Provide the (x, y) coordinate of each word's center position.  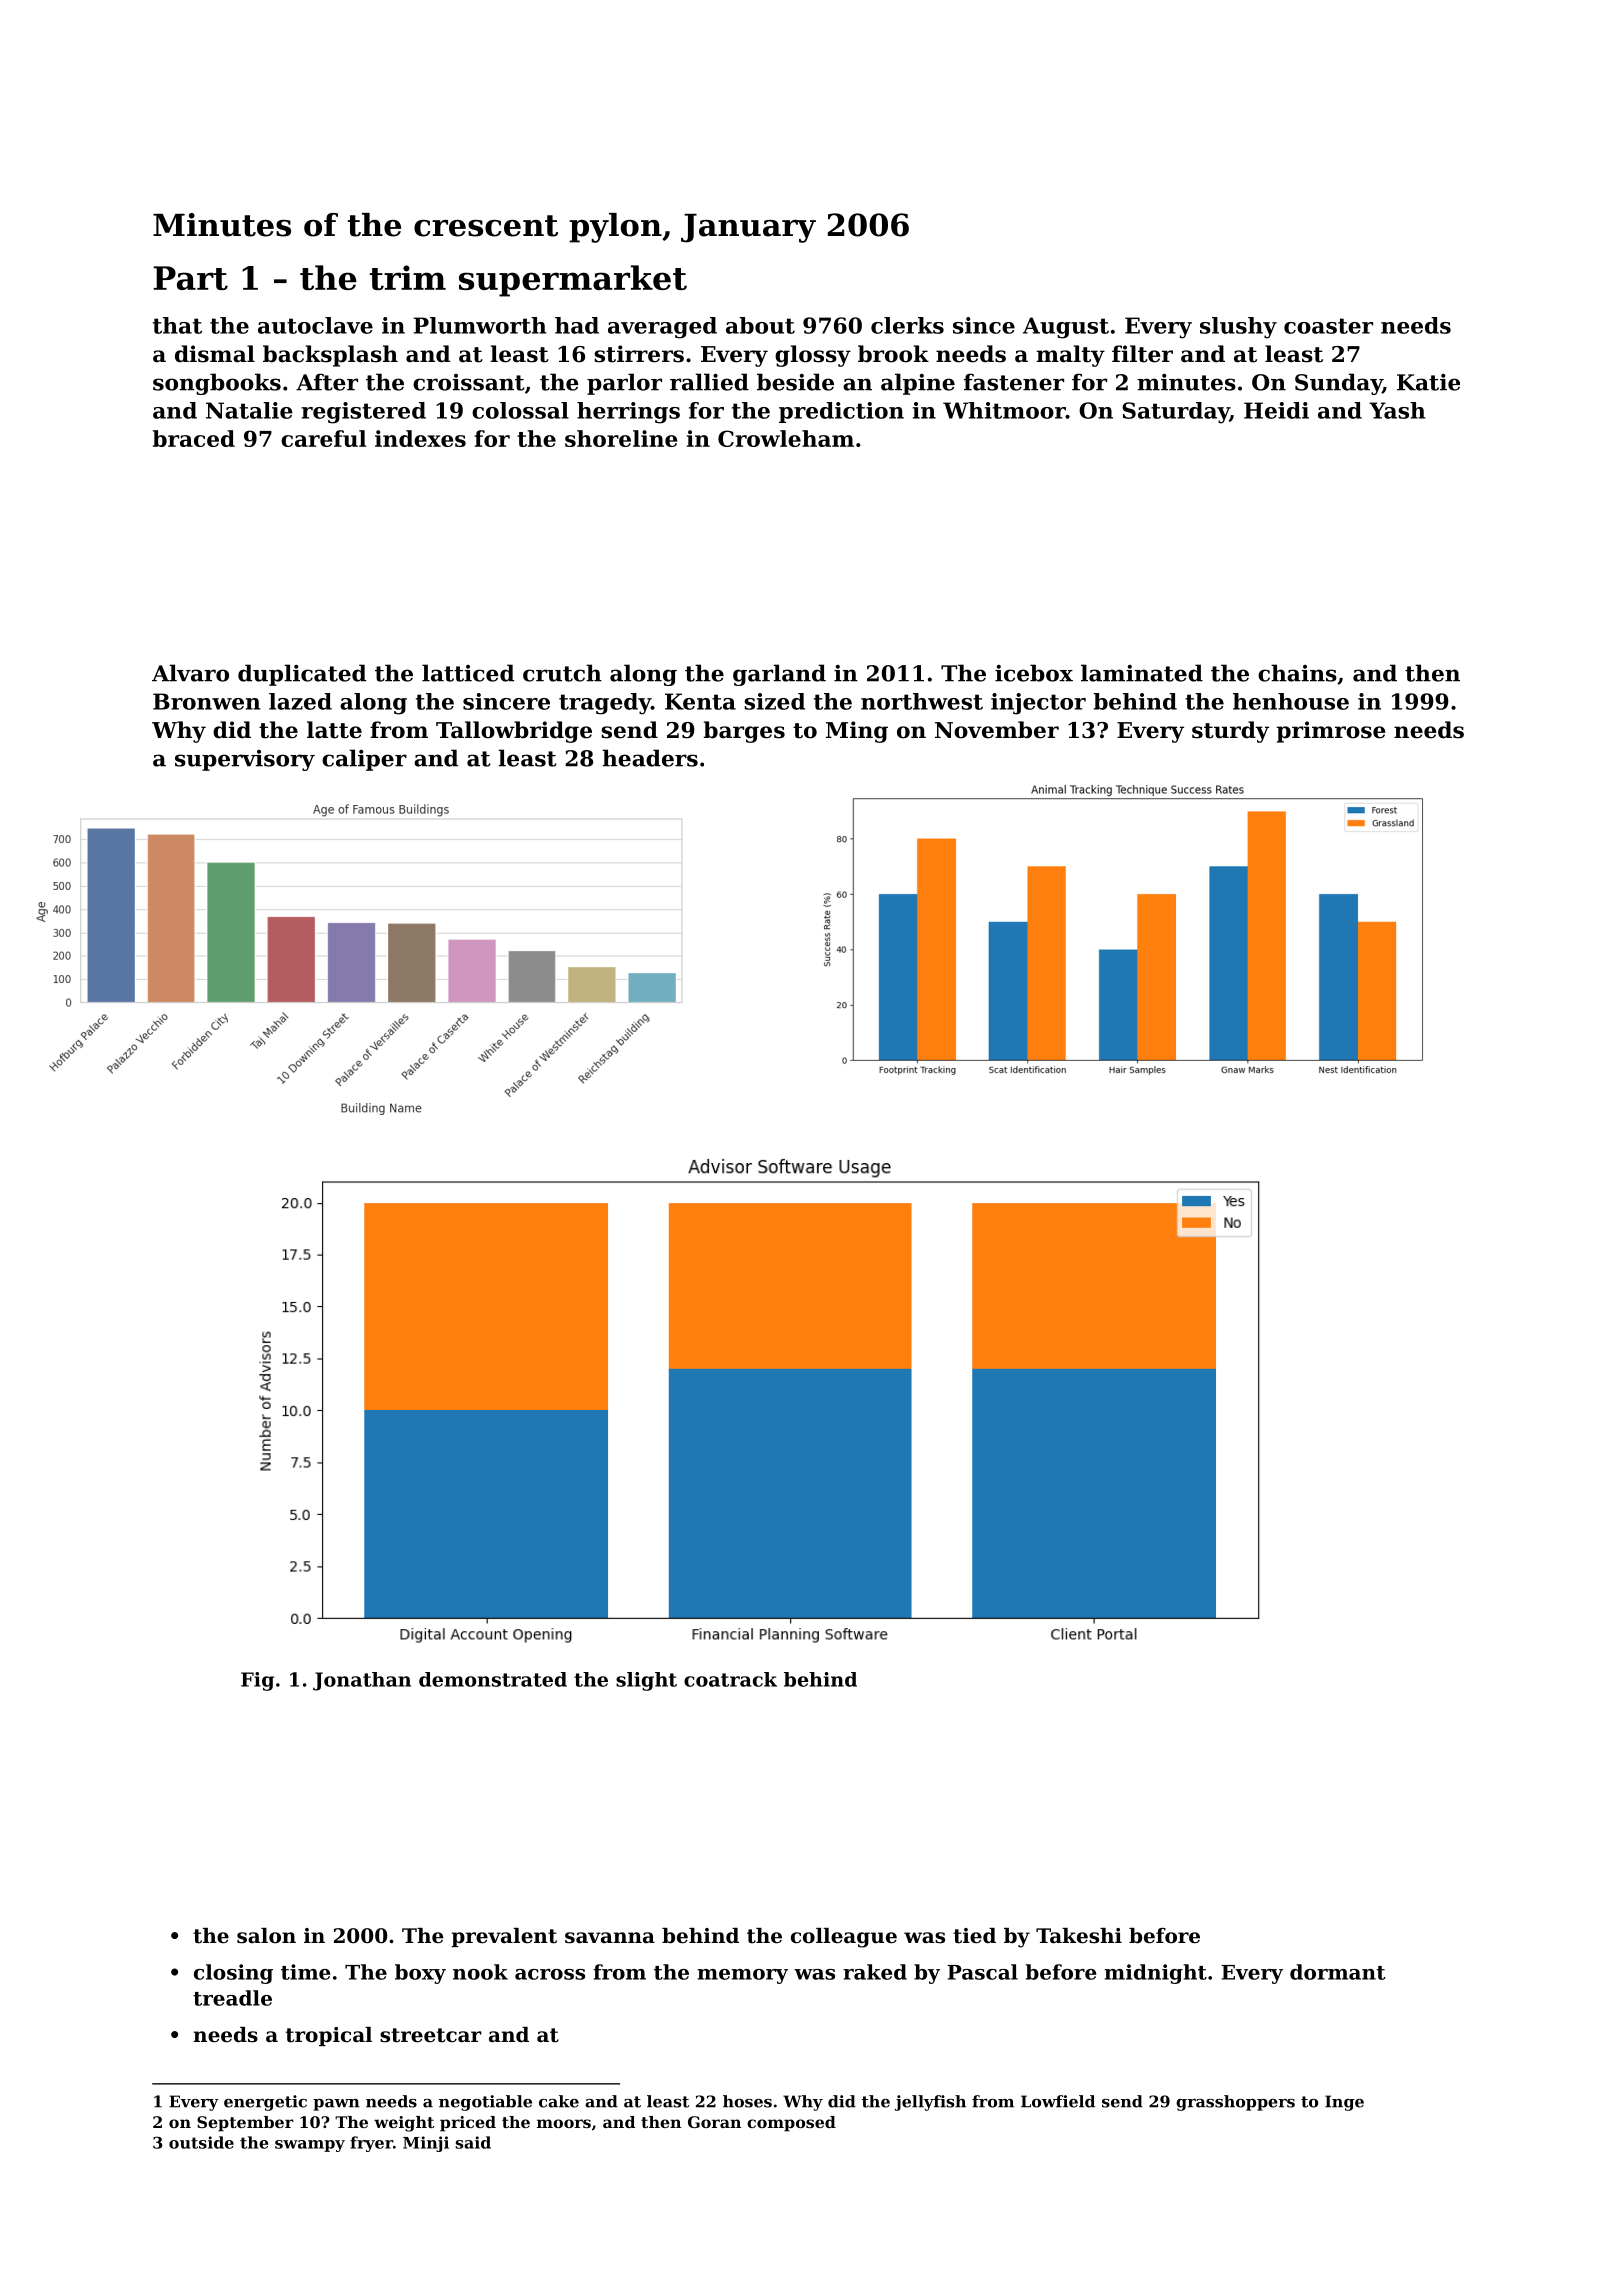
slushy (1238, 328)
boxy (420, 1974)
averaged (662, 328)
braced (194, 438)
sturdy (1230, 732)
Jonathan (362, 1681)
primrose (1331, 732)
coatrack (730, 1679)
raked (875, 1972)
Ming (857, 732)
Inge (1344, 2103)
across (550, 1974)
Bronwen (207, 701)
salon (266, 1936)
